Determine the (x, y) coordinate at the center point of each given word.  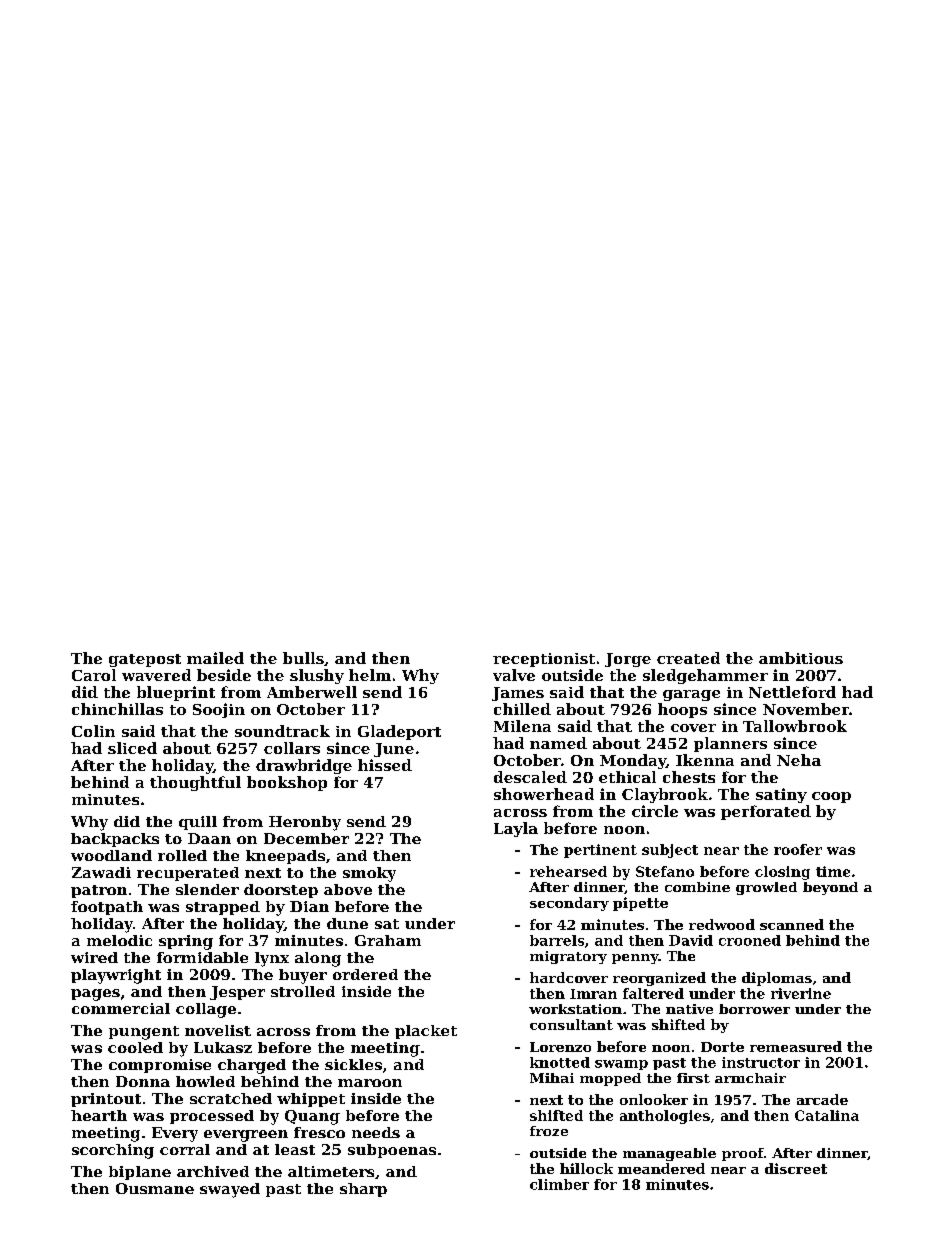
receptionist (544, 660)
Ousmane (155, 1188)
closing (782, 873)
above (348, 889)
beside (224, 675)
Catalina (827, 1115)
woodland (111, 855)
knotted (560, 1062)
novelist (218, 1030)
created (688, 658)
